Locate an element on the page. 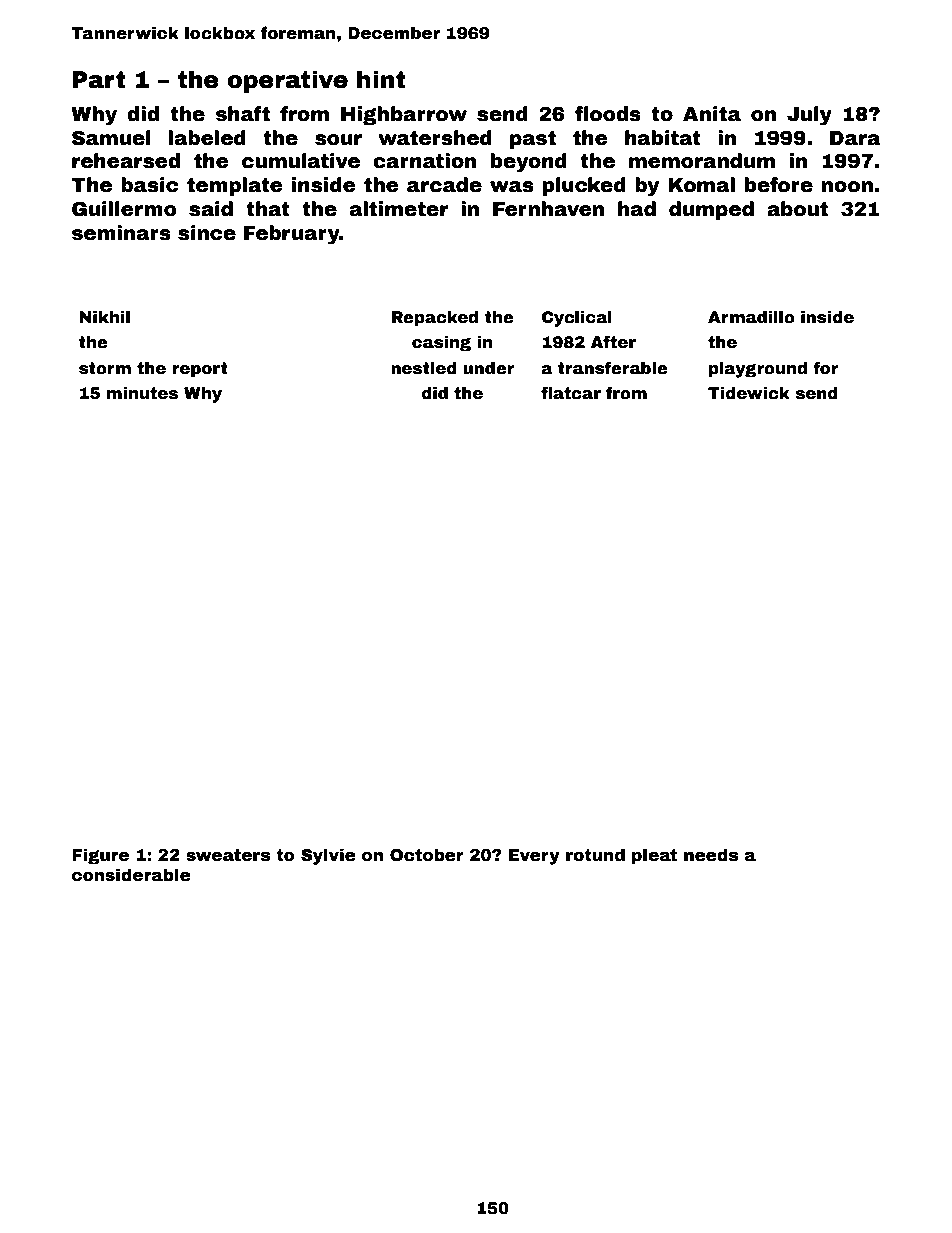  floods is located at coordinates (608, 114).
